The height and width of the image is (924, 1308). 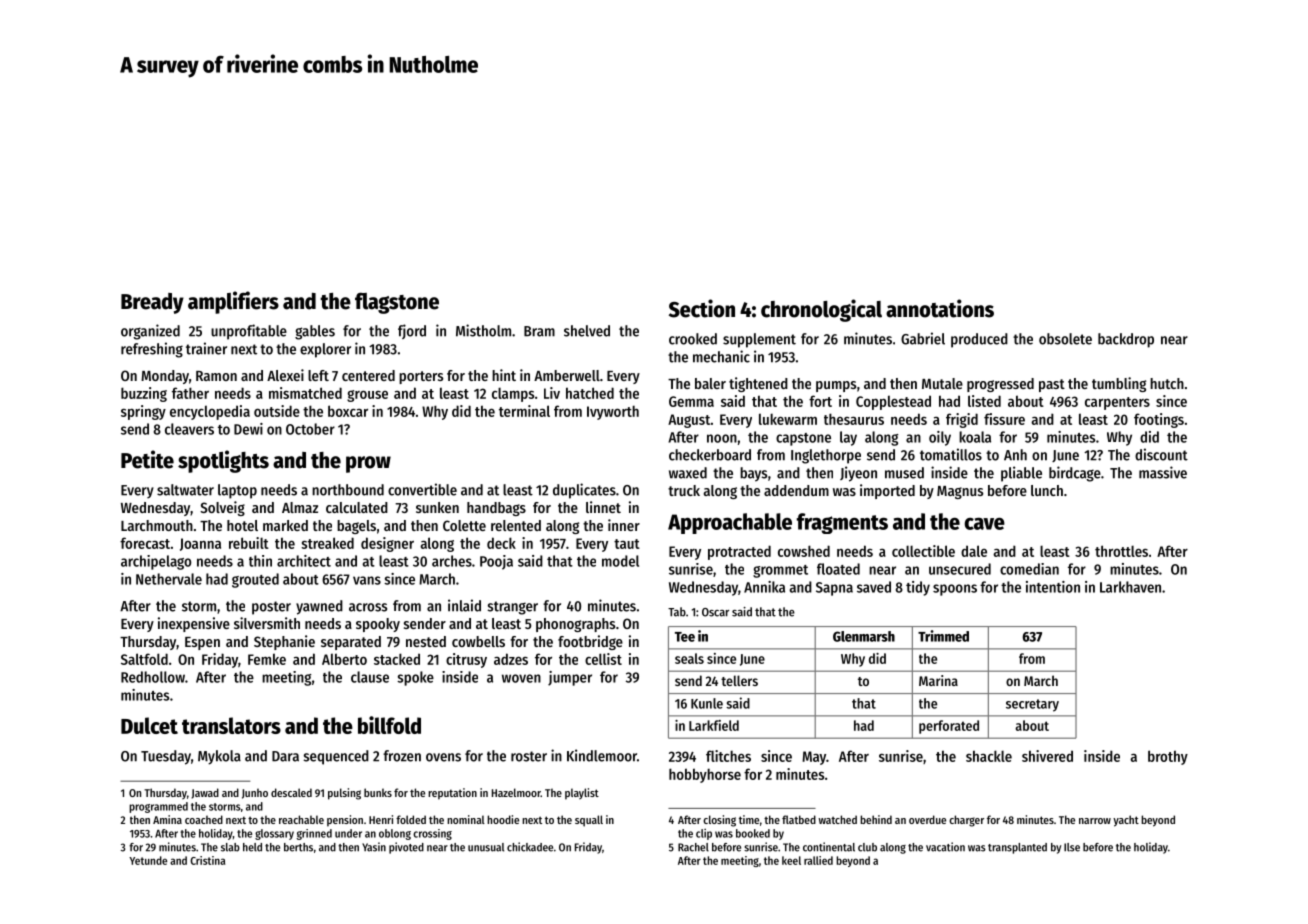 What do you see at coordinates (530, 847) in the image?
I see `chickadee` at bounding box center [530, 847].
